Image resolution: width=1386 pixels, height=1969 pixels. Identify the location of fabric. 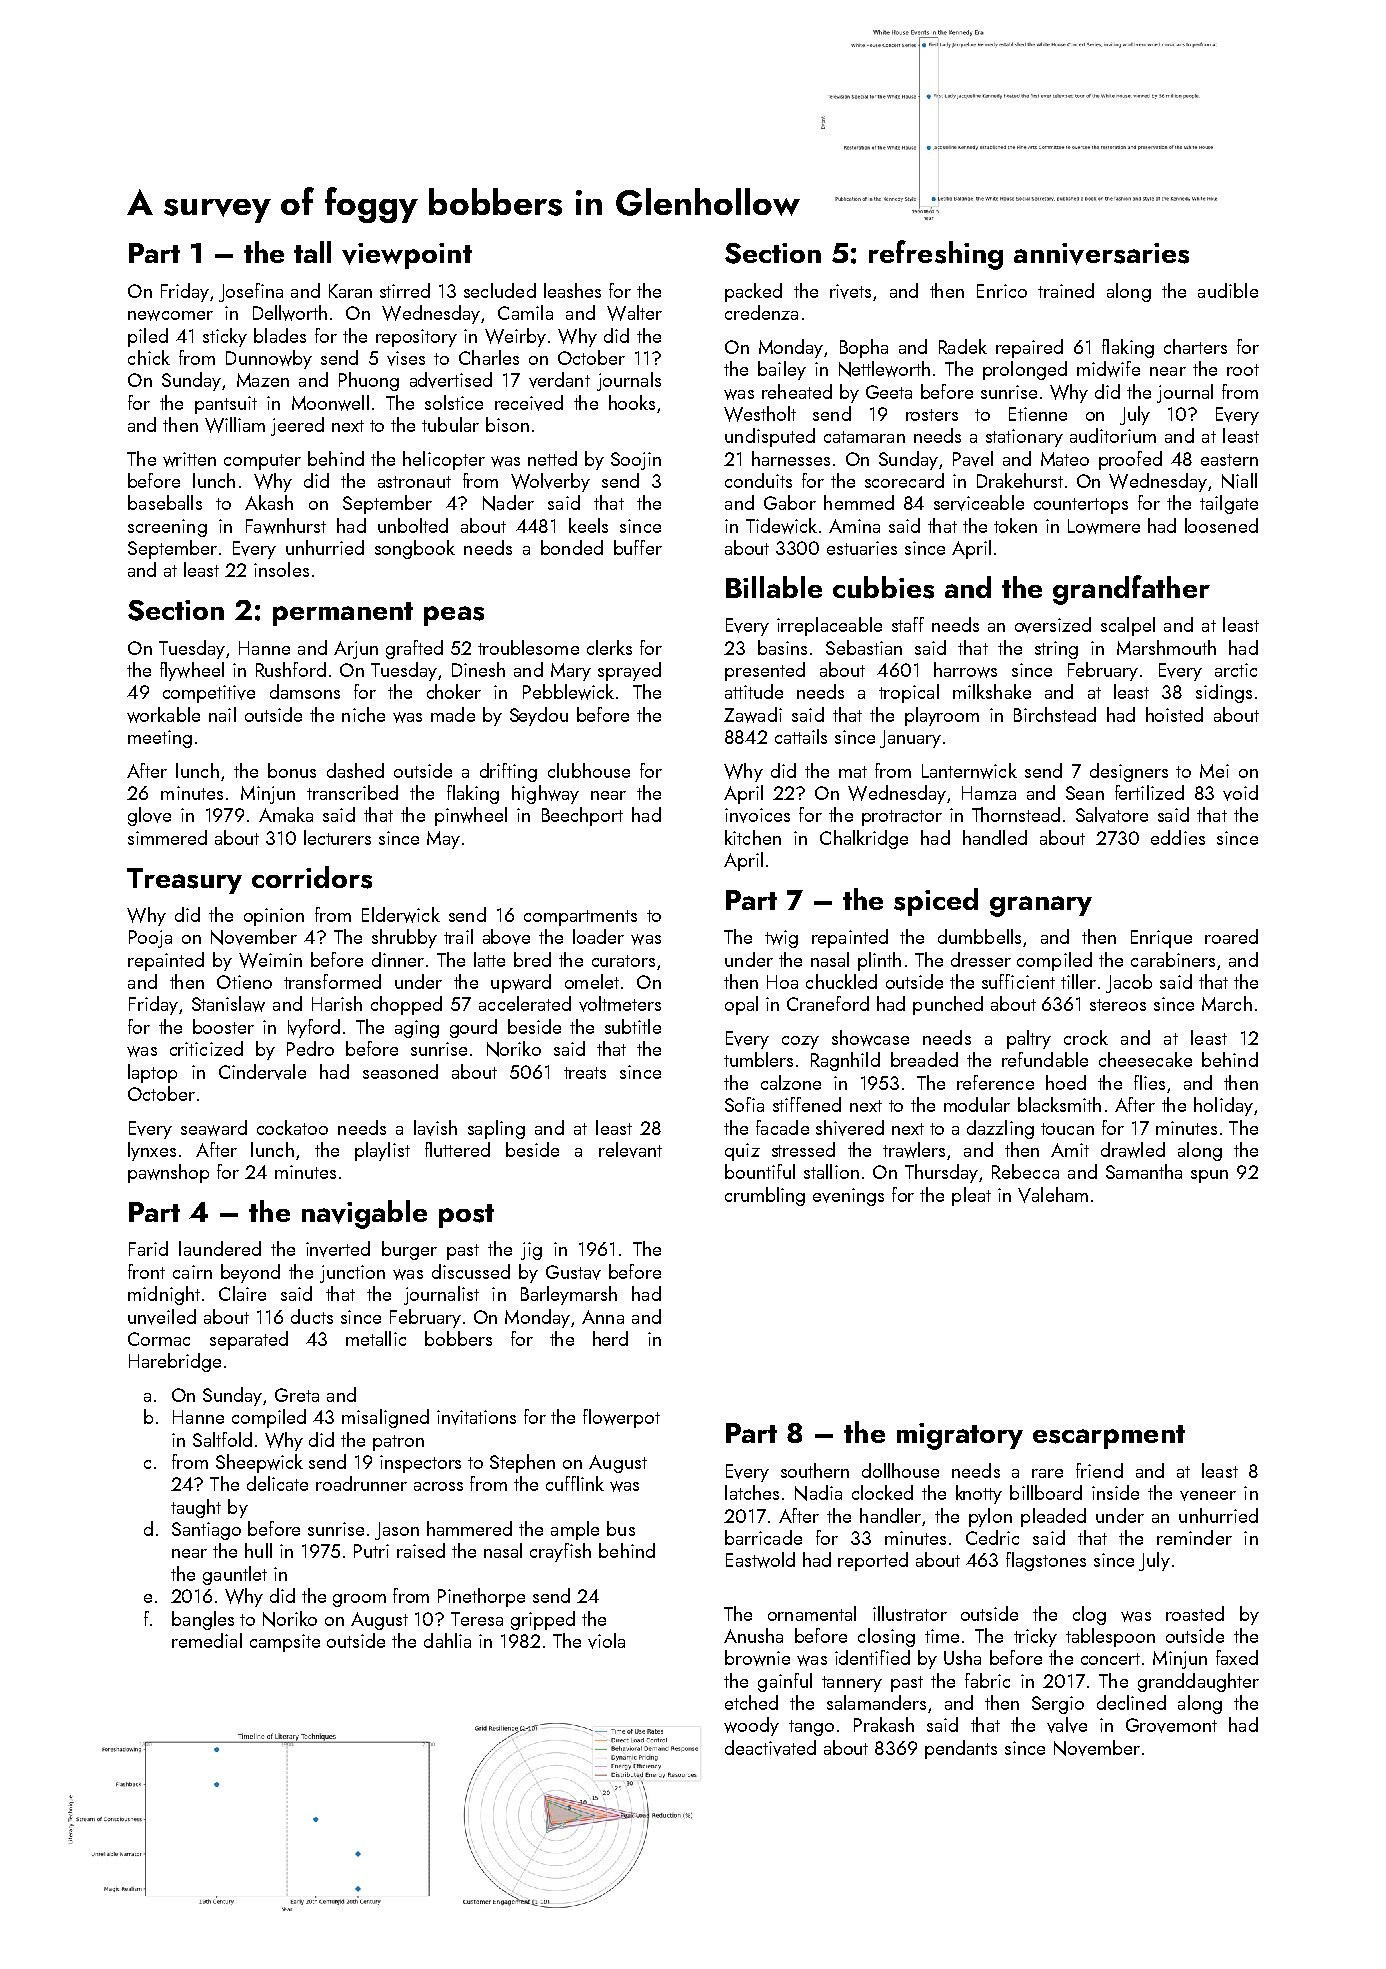
(987, 1680).
